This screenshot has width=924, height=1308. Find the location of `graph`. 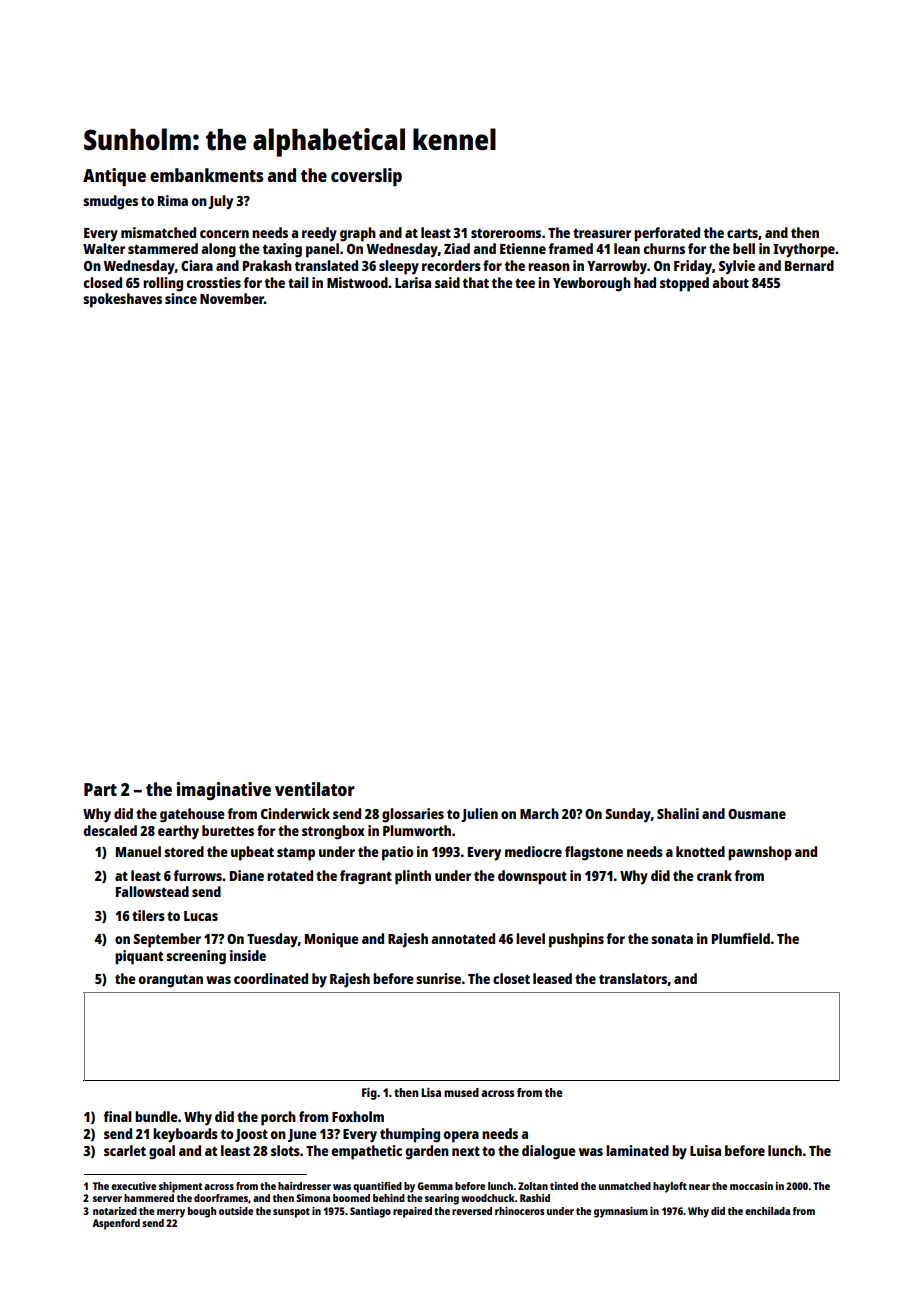

graph is located at coordinates (358, 234).
